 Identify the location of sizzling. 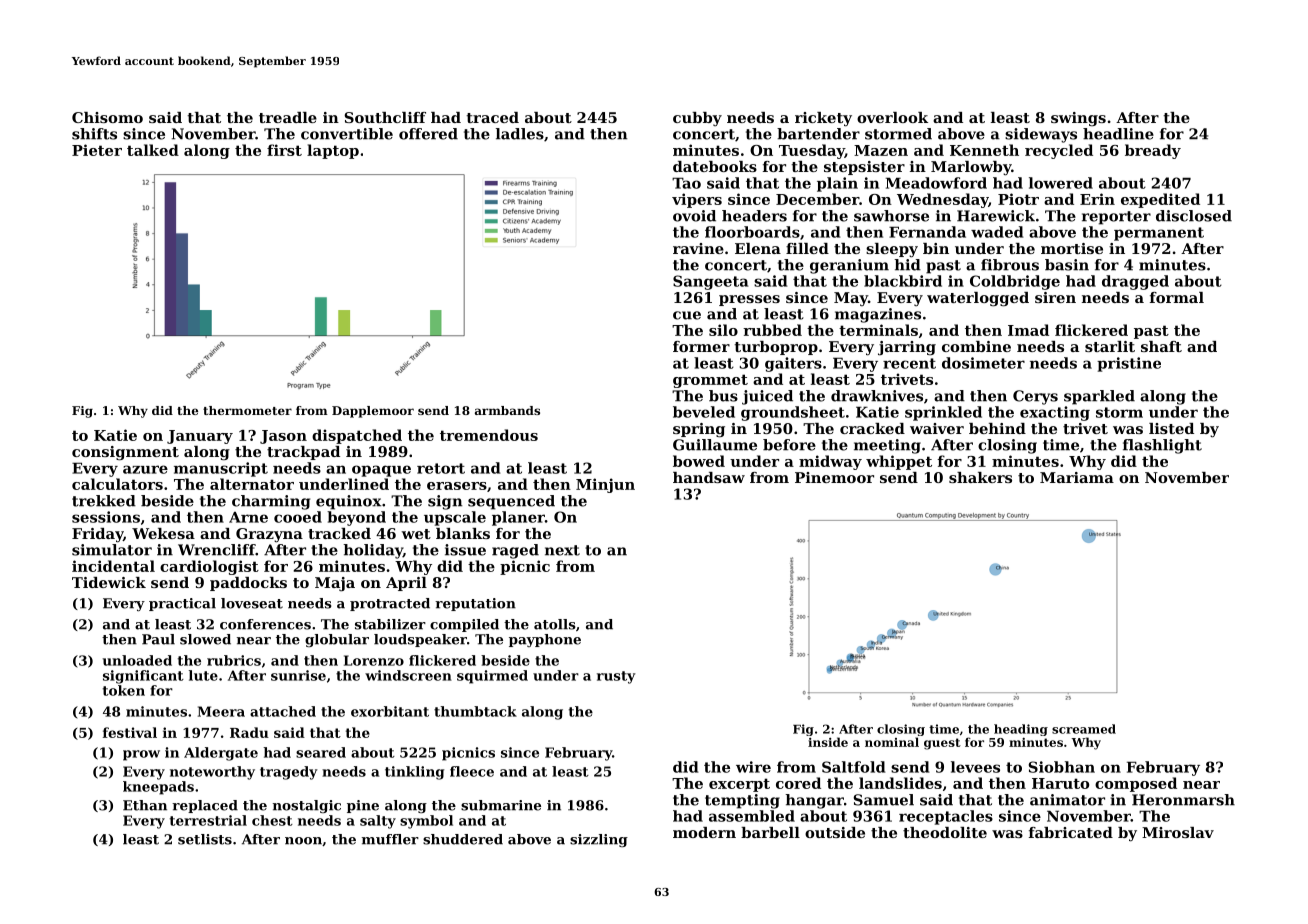
(599, 840).
